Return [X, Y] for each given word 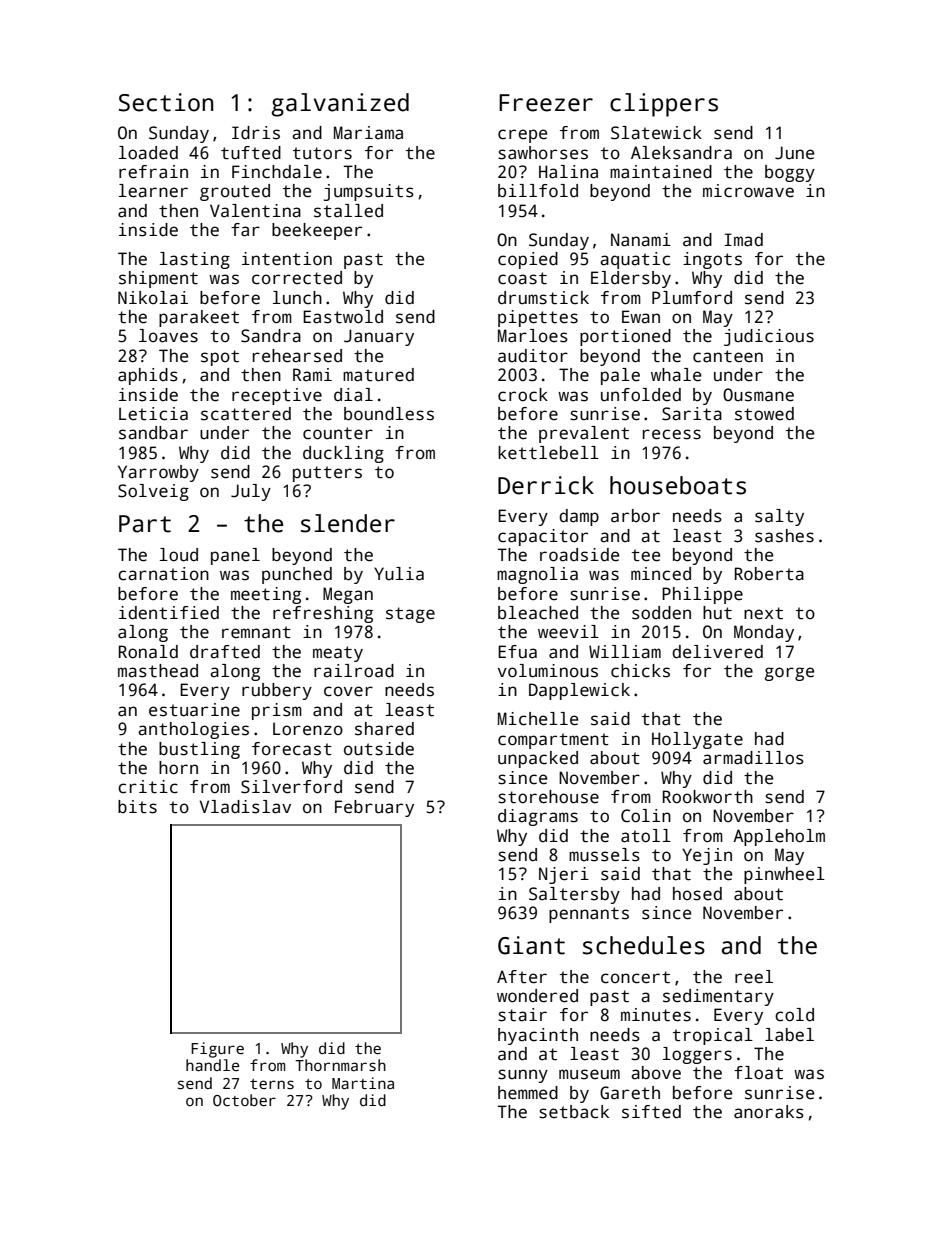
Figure [217, 1050]
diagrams [538, 817]
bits [137, 807]
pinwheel [784, 875]
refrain [153, 172]
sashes [784, 536]
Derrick [546, 485]
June [794, 153]
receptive [277, 396]
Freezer [546, 103]
